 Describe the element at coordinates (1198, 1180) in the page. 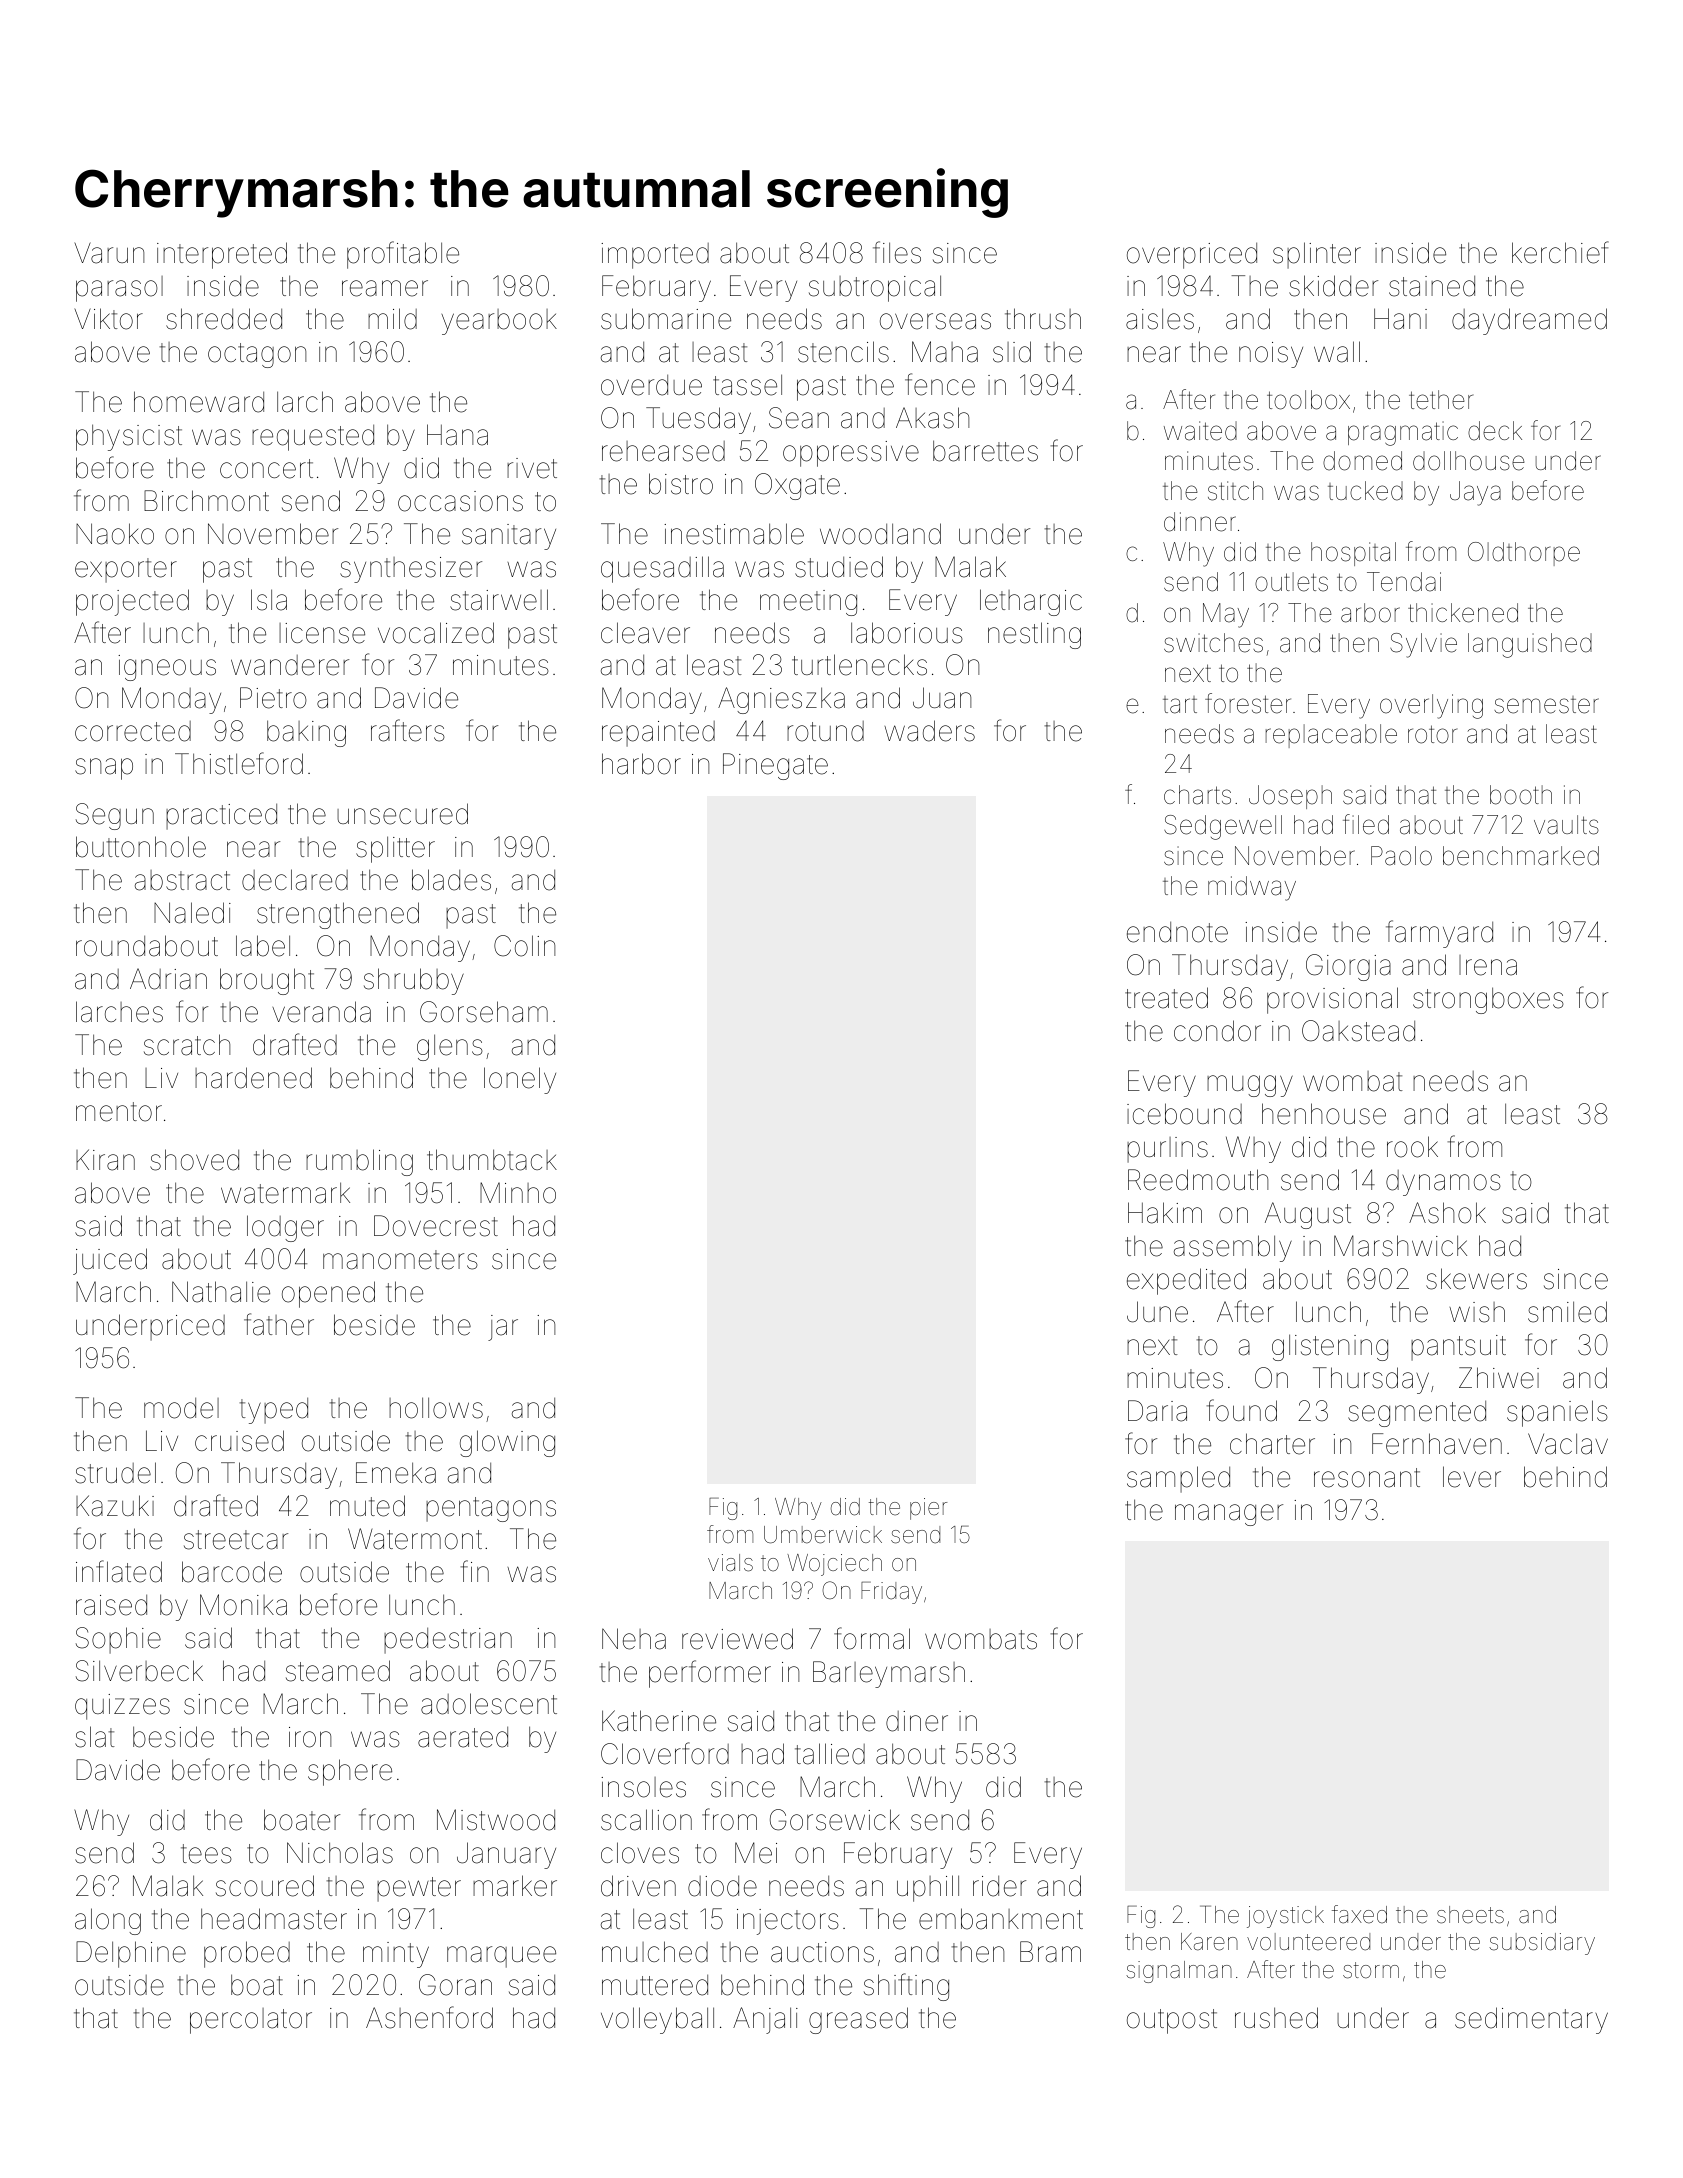

I see `Reedmouth` at that location.
